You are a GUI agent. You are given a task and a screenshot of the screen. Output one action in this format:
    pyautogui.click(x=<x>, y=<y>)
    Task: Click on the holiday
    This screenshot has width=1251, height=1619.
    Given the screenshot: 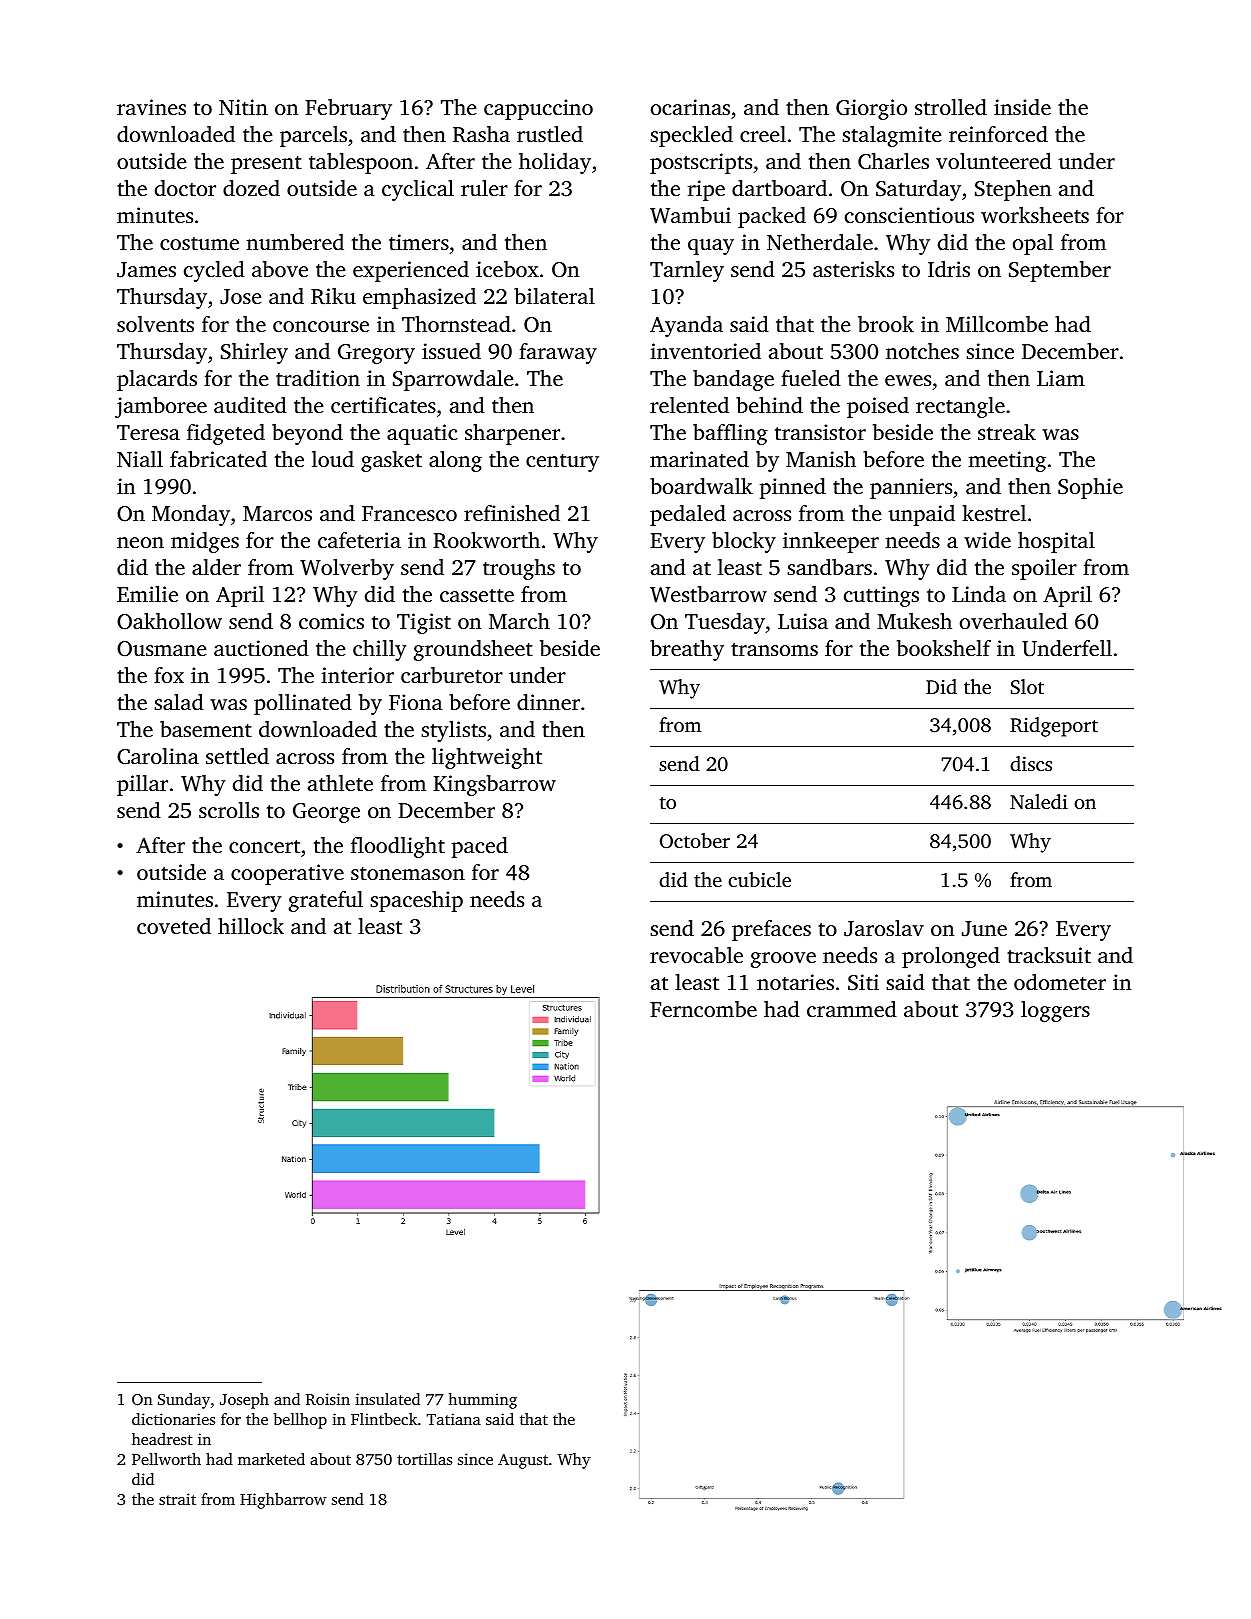 What is the action you would take?
    pyautogui.click(x=555, y=163)
